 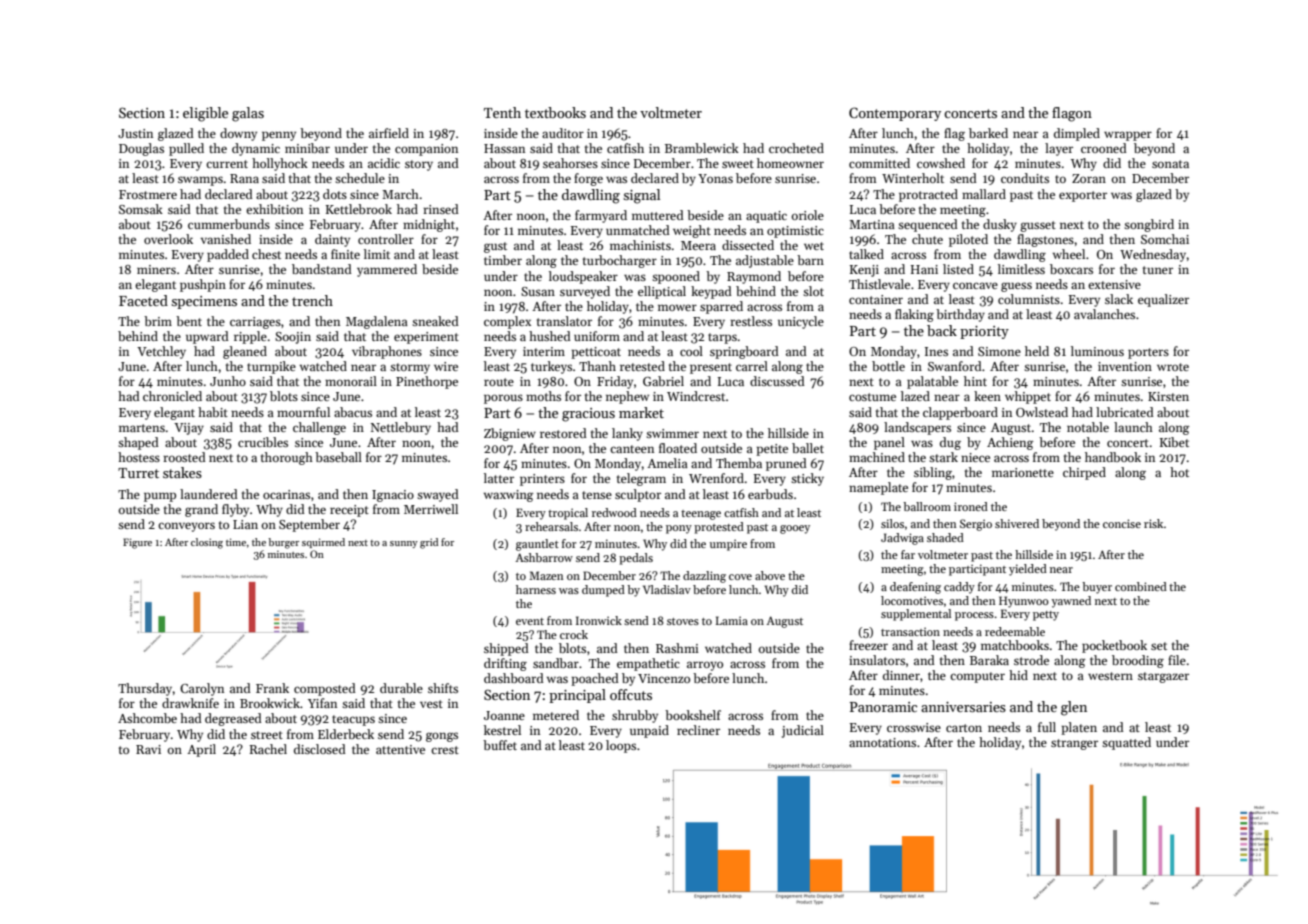 What do you see at coordinates (353, 720) in the page?
I see `teacups` at bounding box center [353, 720].
